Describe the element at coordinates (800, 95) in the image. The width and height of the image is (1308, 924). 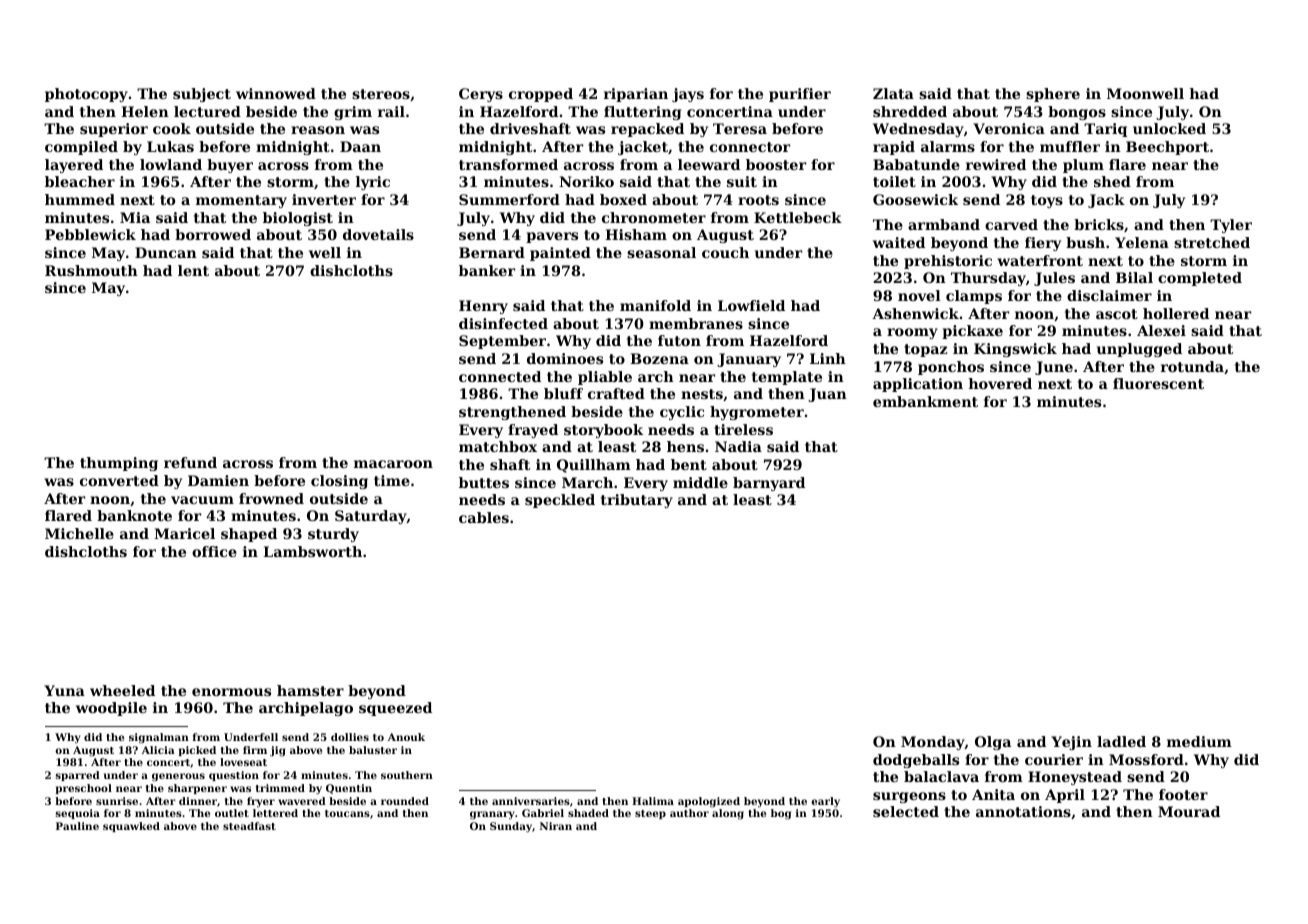
I see `purifier` at that location.
